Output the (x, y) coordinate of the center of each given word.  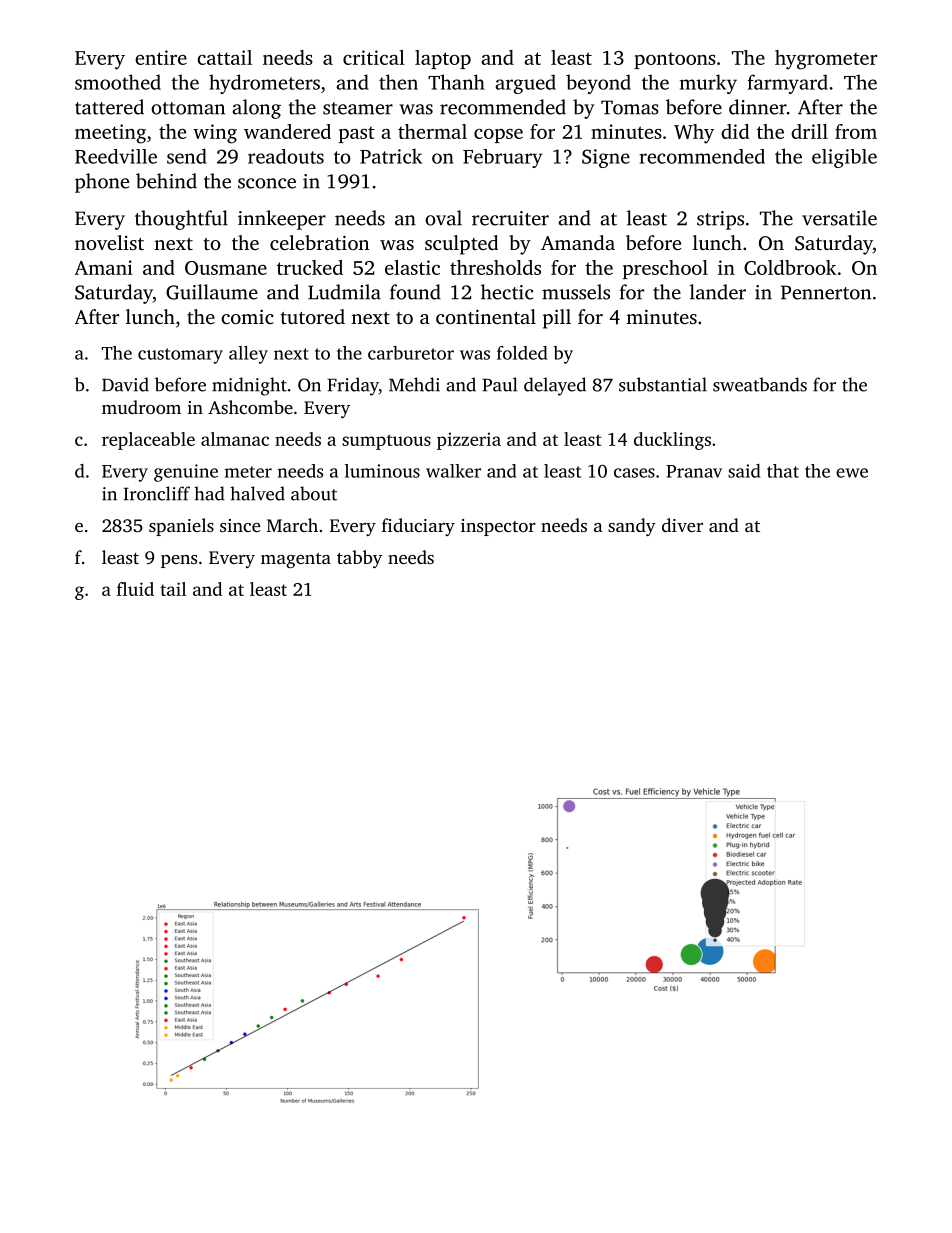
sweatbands (760, 384)
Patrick (391, 156)
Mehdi (414, 384)
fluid (135, 589)
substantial (663, 384)
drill (809, 131)
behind (166, 181)
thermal (432, 131)
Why (694, 134)
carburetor (411, 353)
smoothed (118, 82)
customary (180, 356)
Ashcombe (250, 407)
